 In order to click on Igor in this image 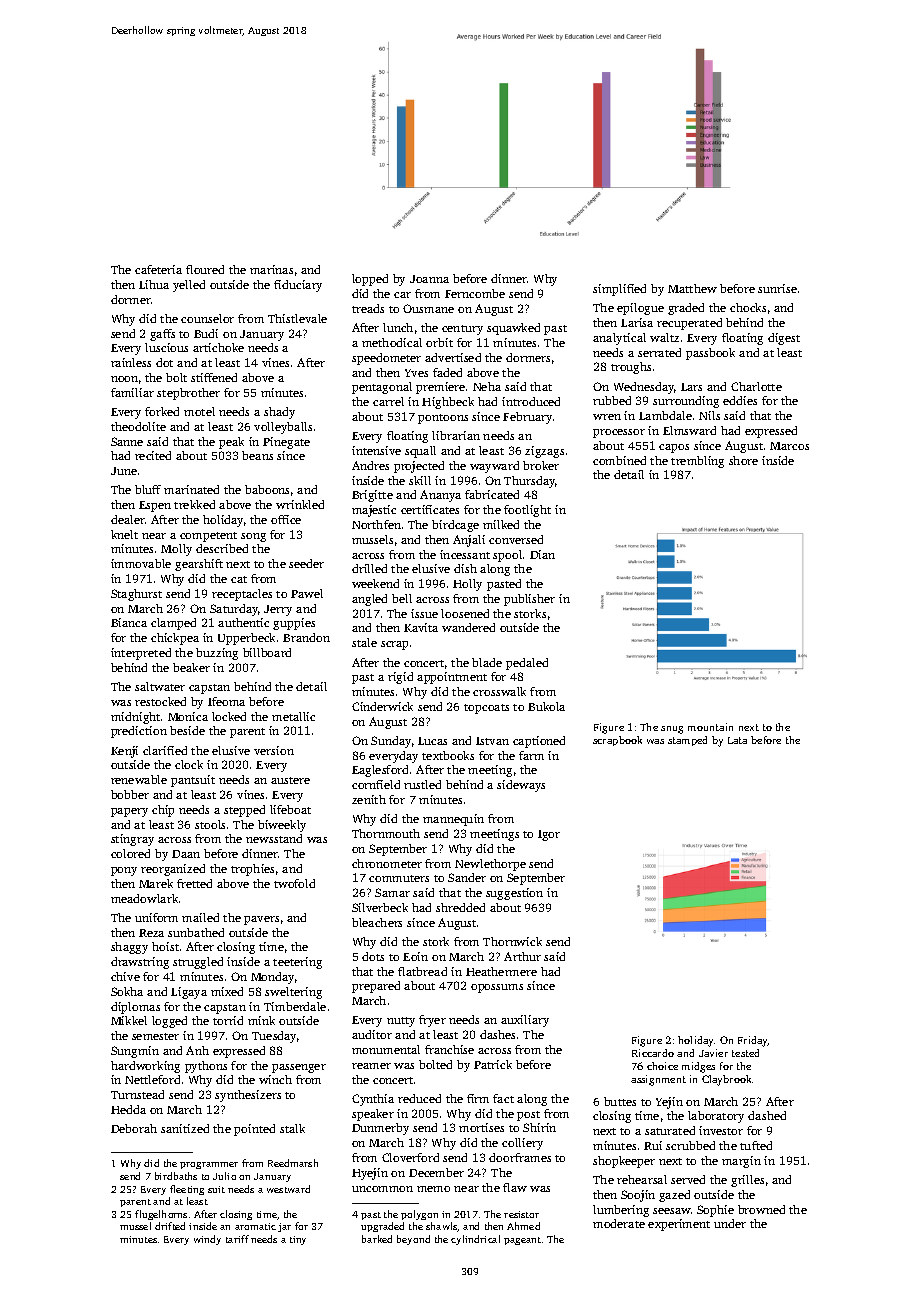, I will do `click(549, 835)`.
